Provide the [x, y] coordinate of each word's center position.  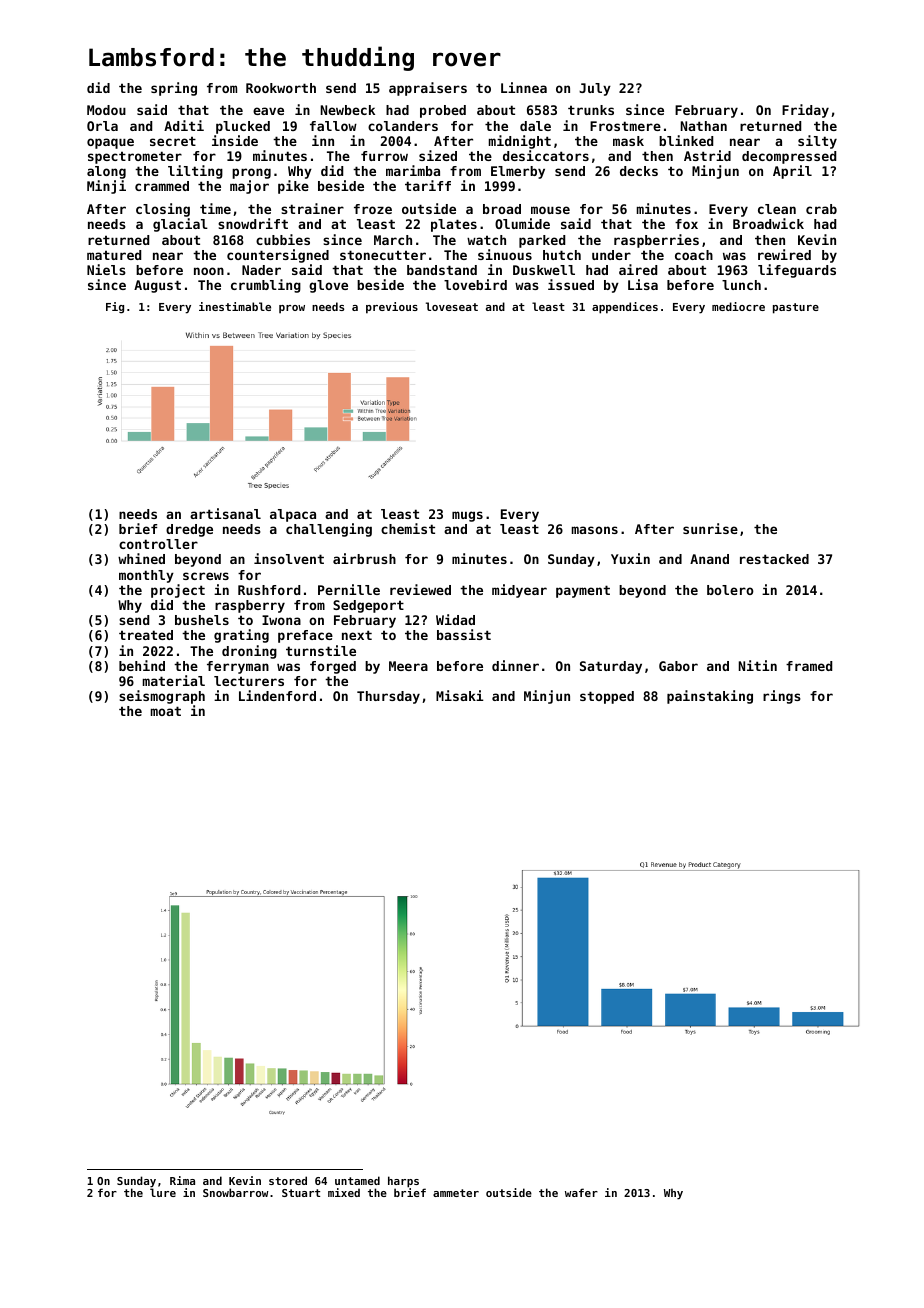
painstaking [710, 697]
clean [777, 209]
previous [392, 308]
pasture [796, 308]
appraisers [428, 89]
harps [403, 1182]
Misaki [460, 695]
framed [809, 666]
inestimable [235, 306]
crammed [162, 186]
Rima [182, 1180]
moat [166, 711]
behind [142, 665]
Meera [408, 666]
